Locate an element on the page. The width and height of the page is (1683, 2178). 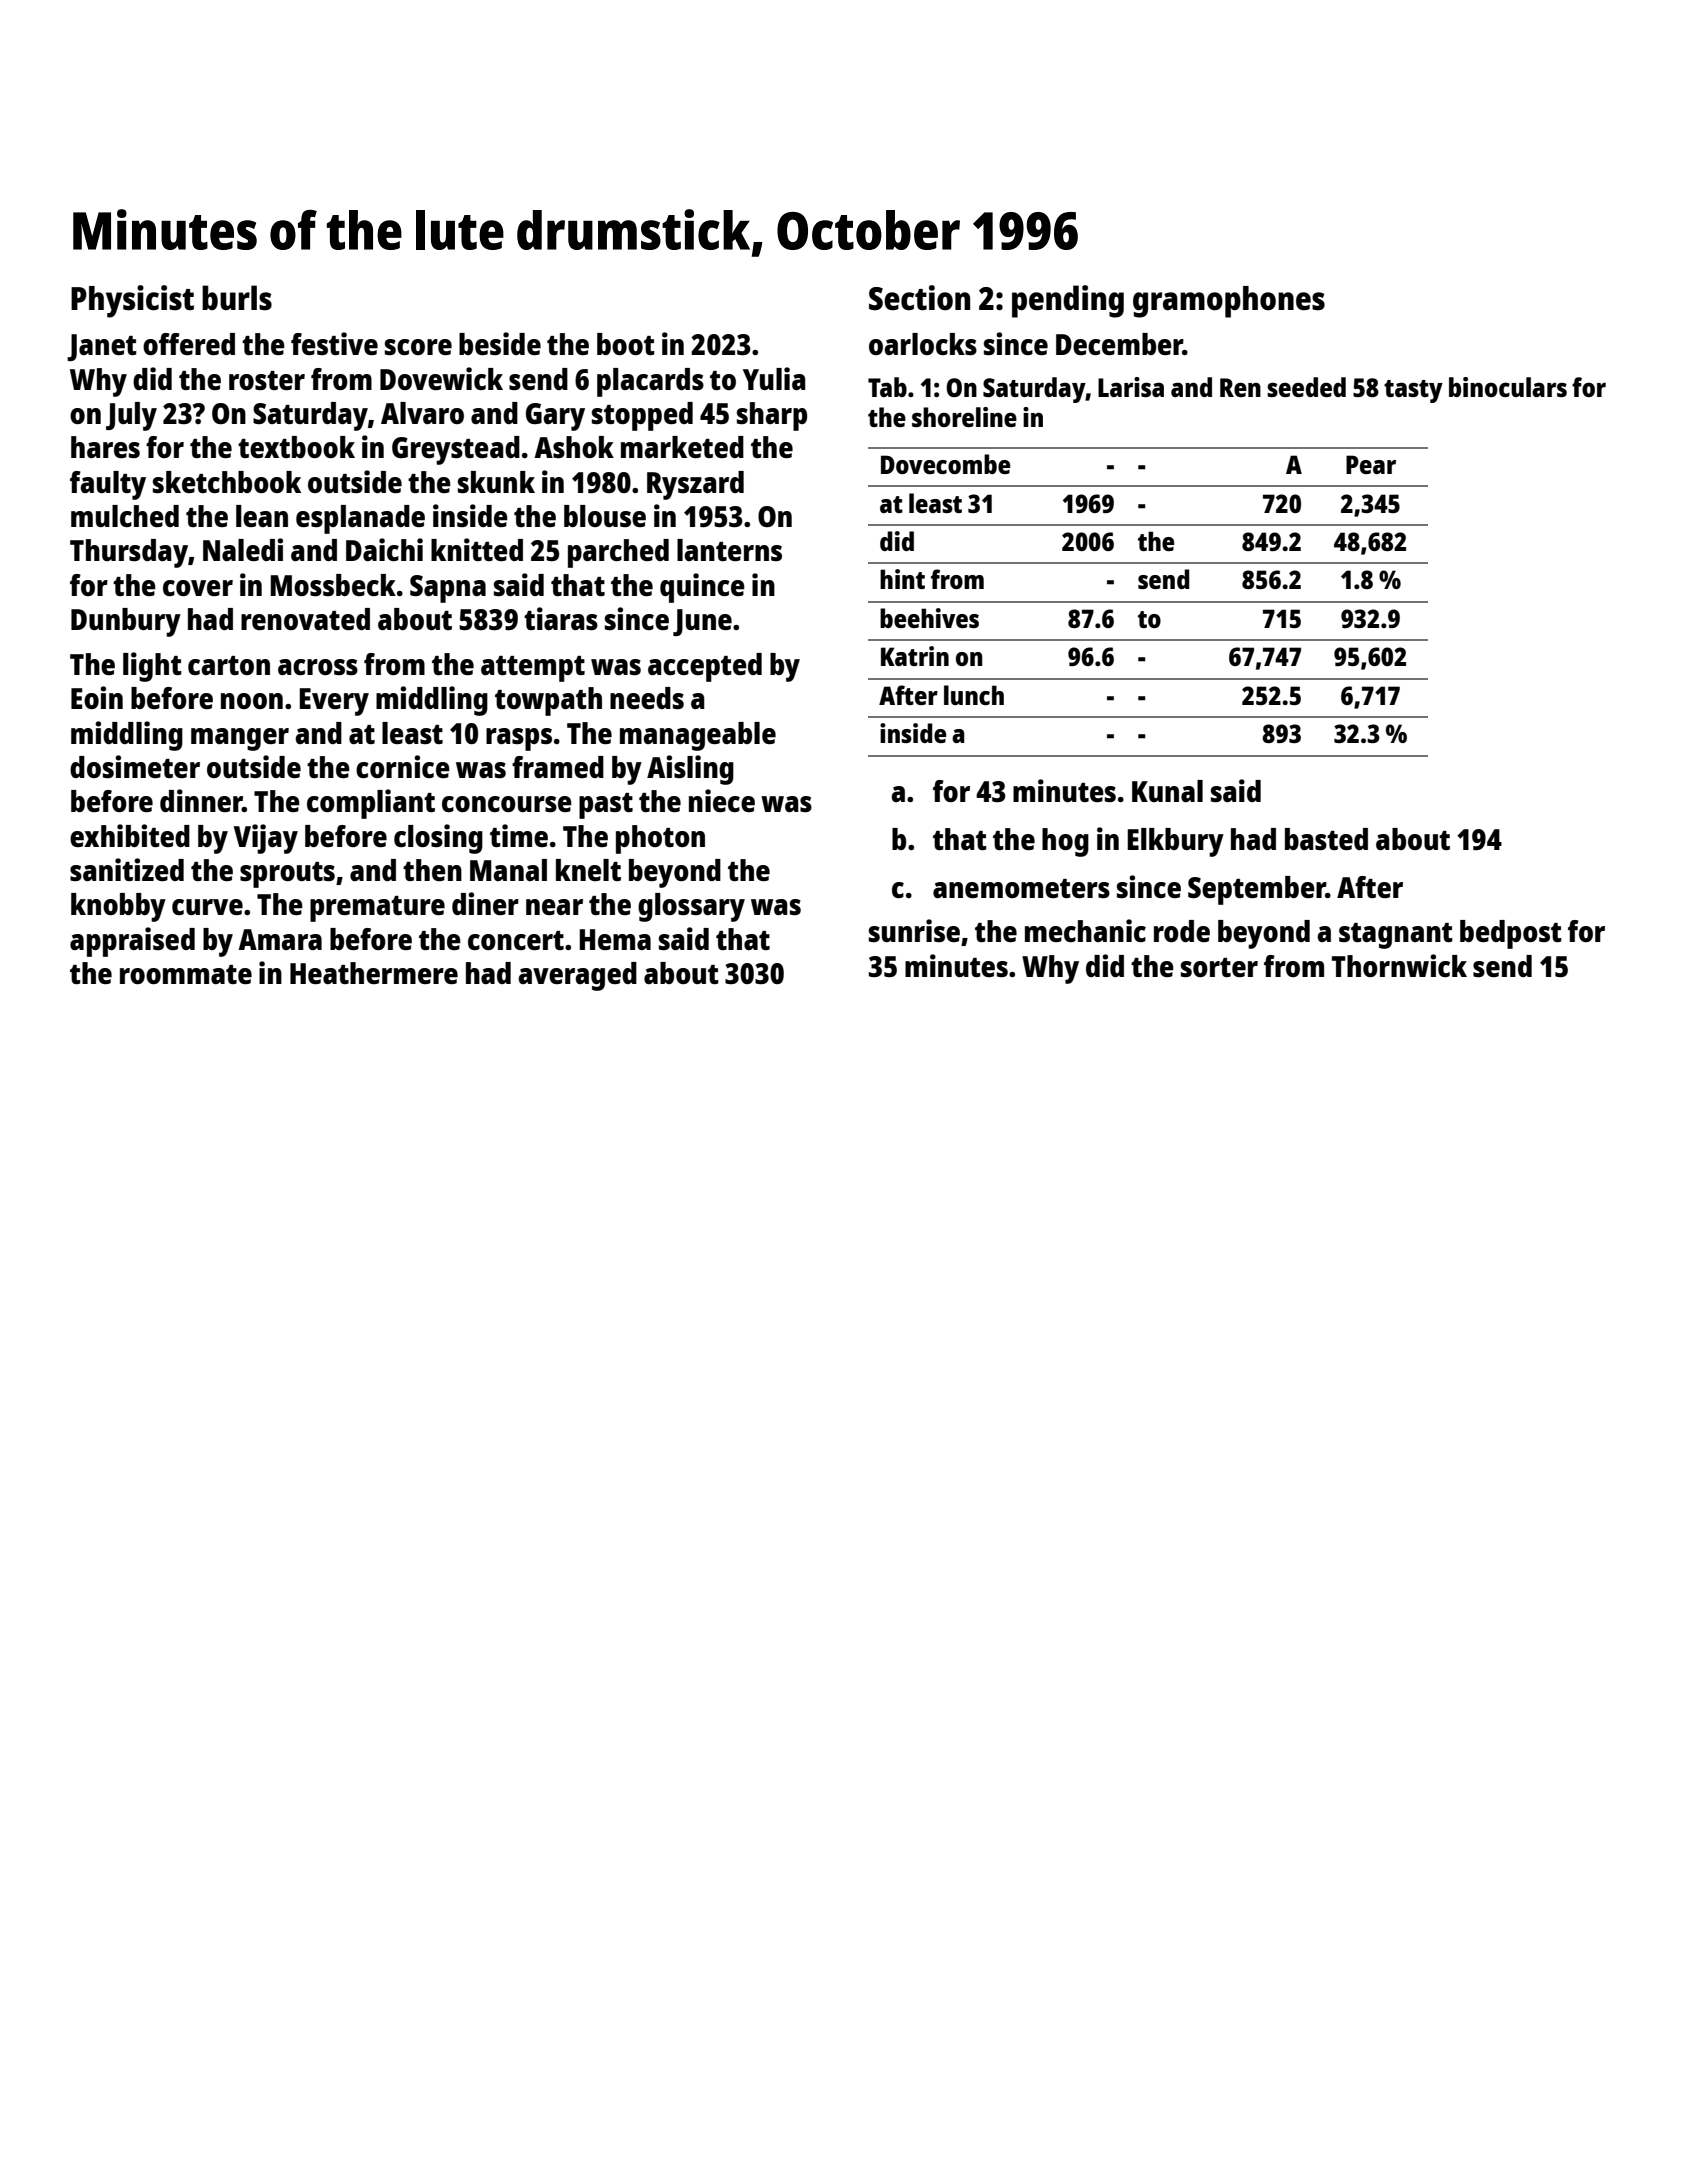
binoculars is located at coordinates (1508, 387).
